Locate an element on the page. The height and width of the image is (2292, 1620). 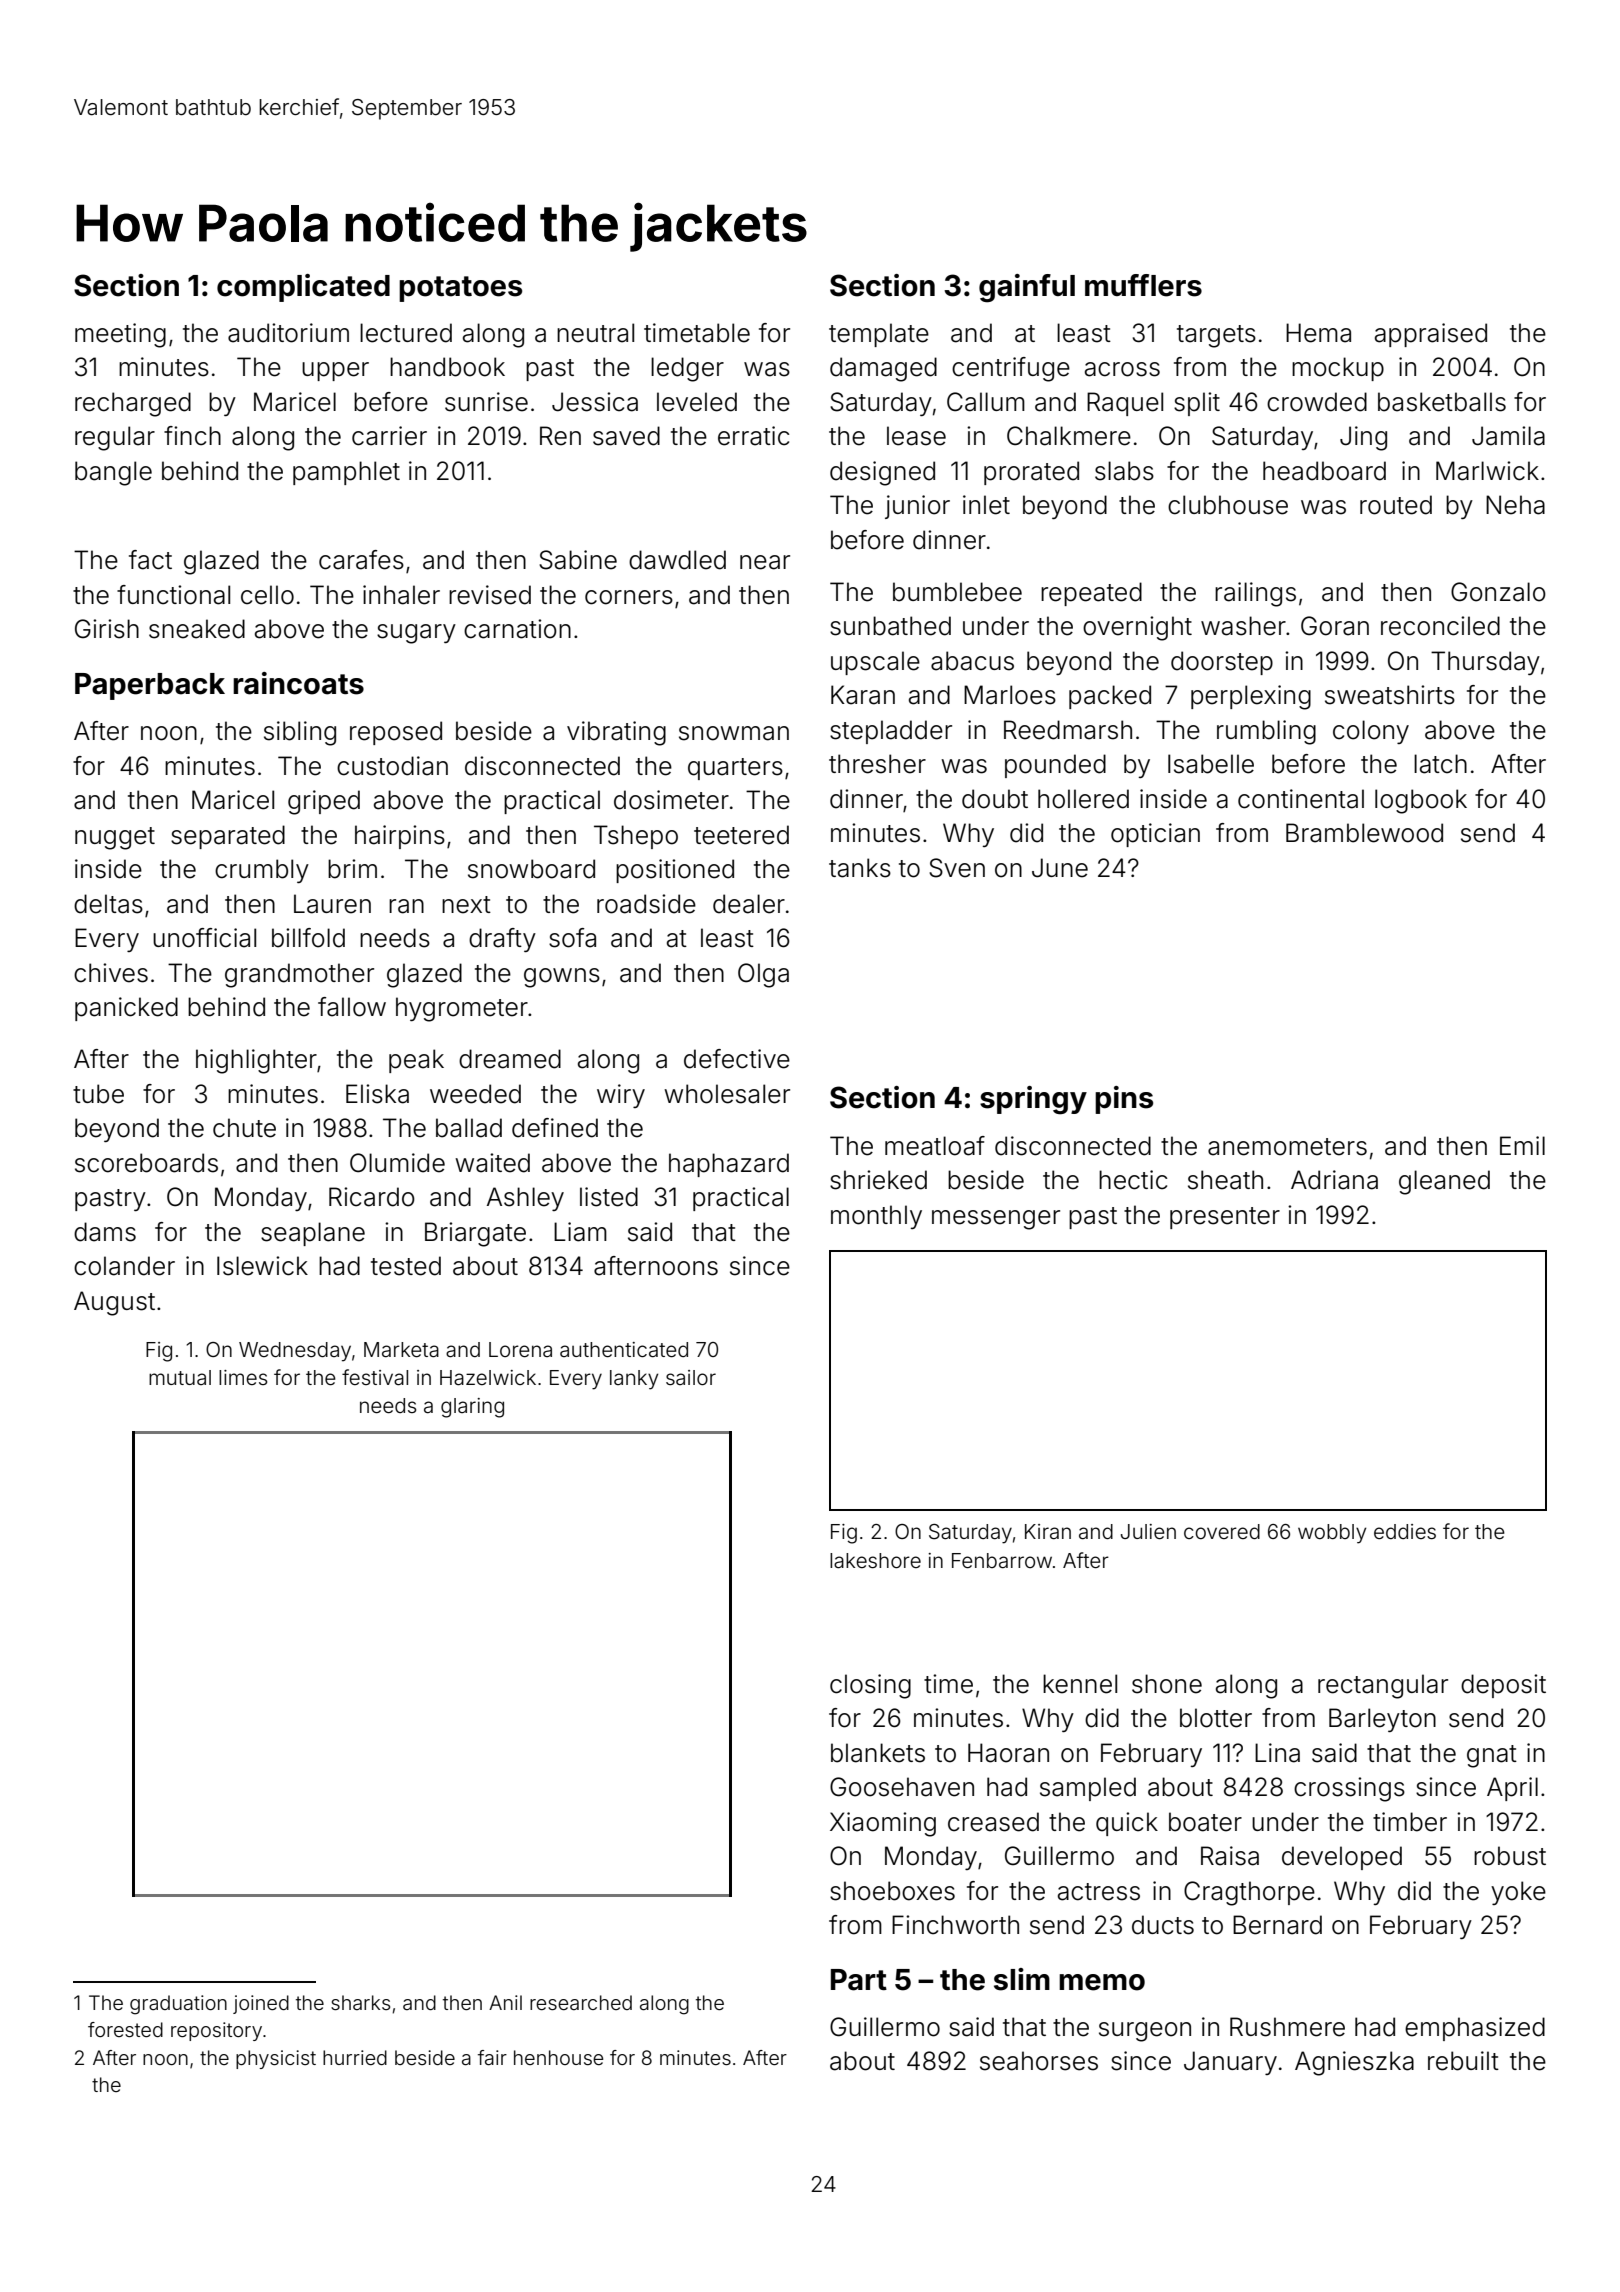
deltas is located at coordinates (108, 904).
